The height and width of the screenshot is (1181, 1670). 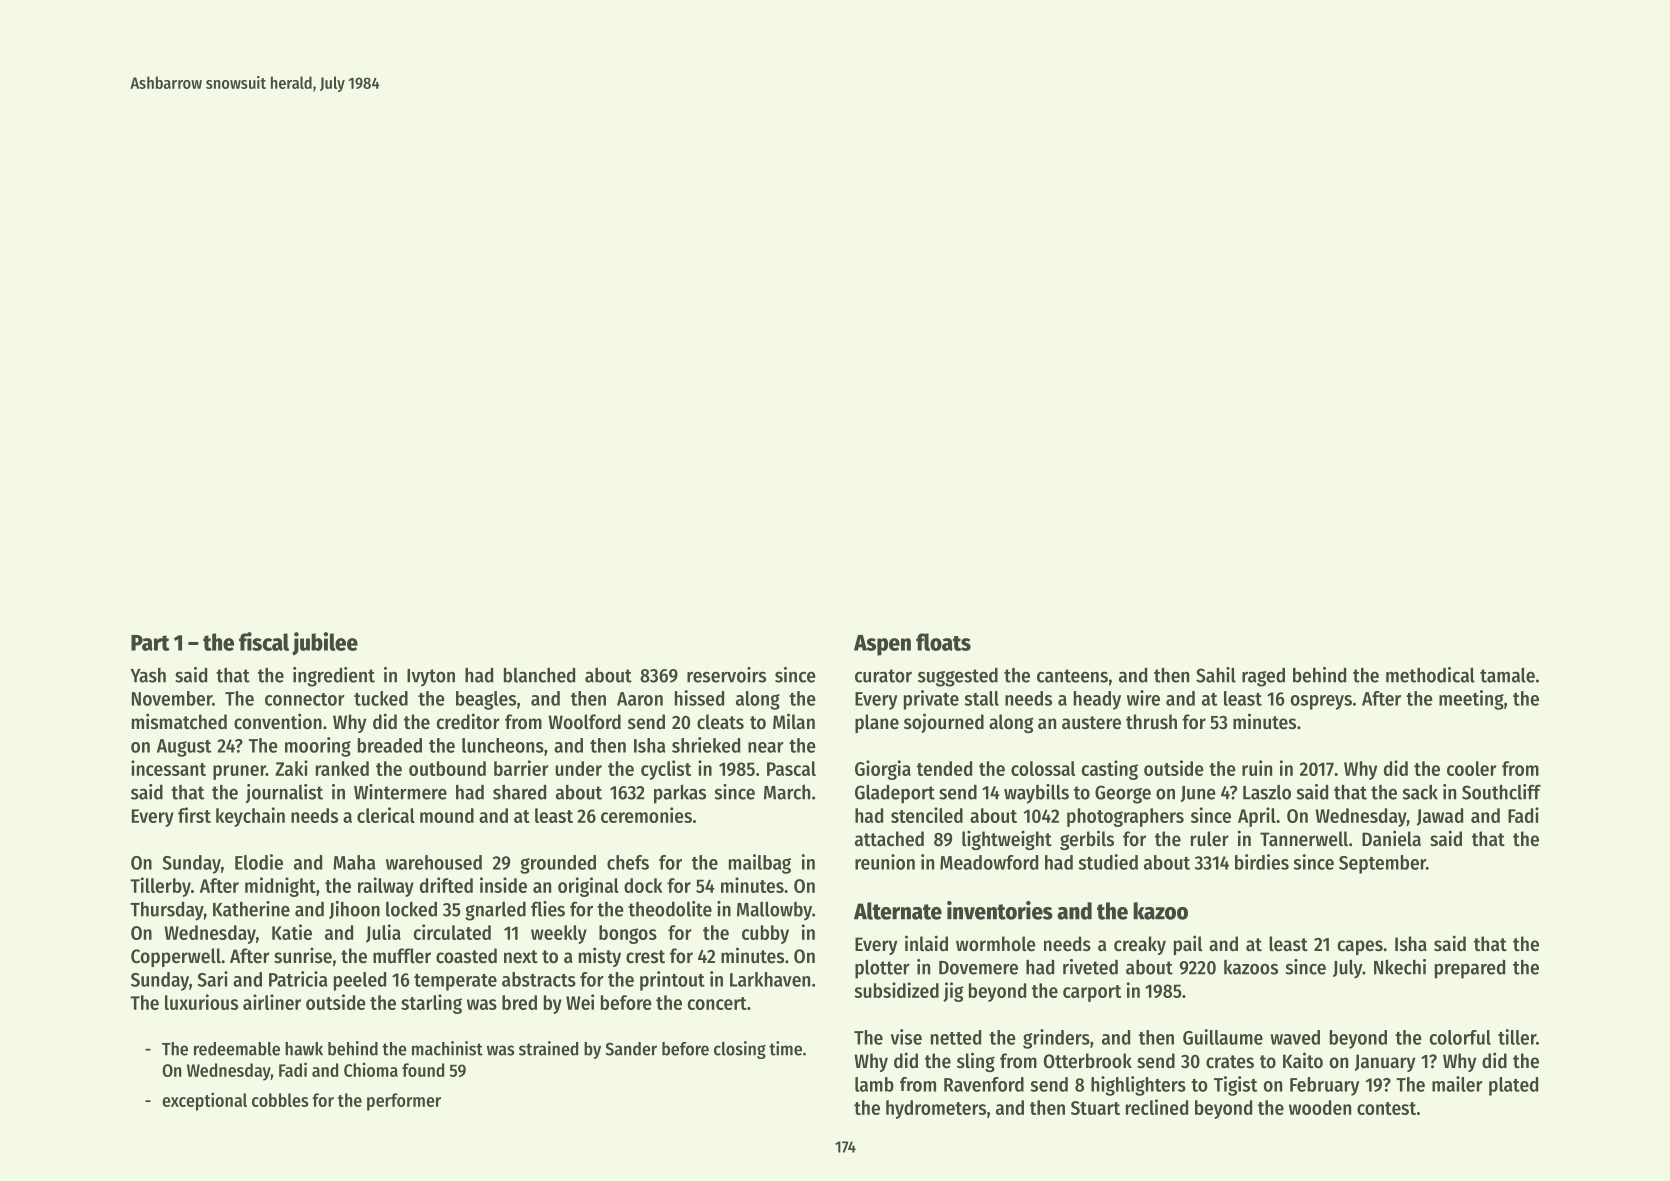 I want to click on tamale, so click(x=1507, y=675).
